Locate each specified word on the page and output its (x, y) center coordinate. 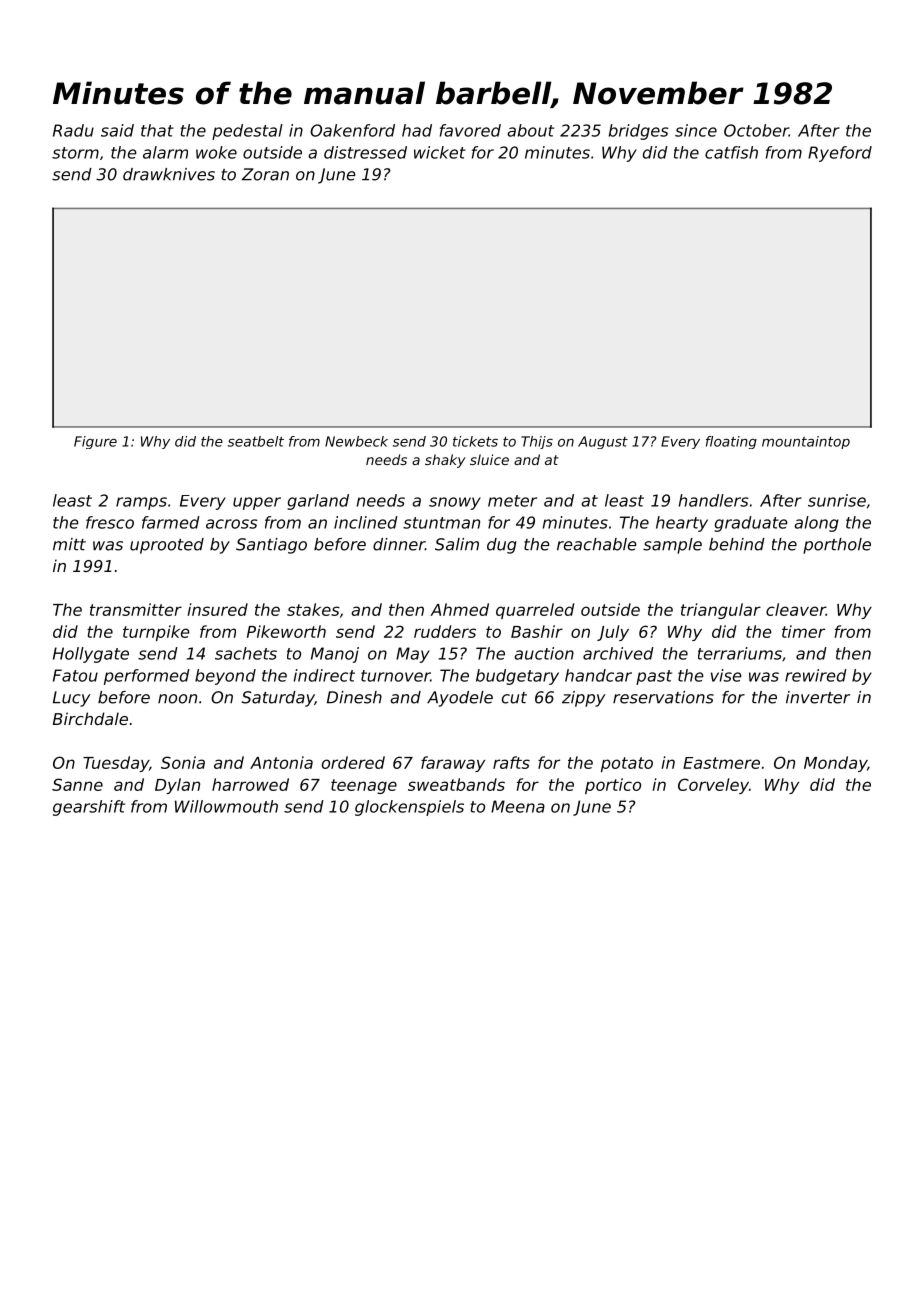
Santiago (271, 546)
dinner (399, 544)
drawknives (169, 174)
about (530, 130)
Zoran (265, 174)
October (756, 130)
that (157, 130)
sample (672, 546)
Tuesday (116, 764)
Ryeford (840, 154)
